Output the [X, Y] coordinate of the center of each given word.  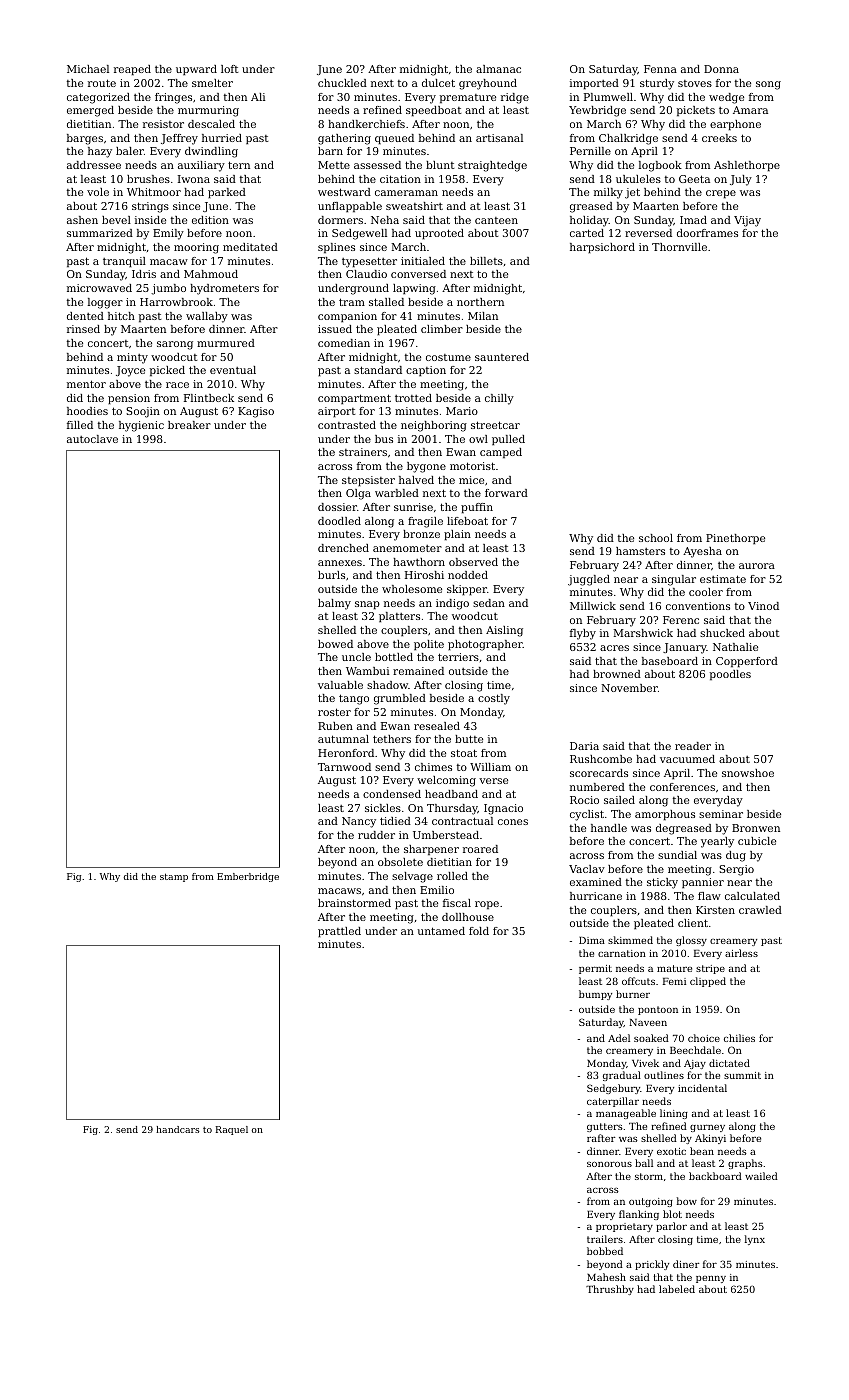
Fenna [660, 69]
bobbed [605, 1251]
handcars [178, 1129]
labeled [677, 1289]
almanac [498, 69]
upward [196, 70]
